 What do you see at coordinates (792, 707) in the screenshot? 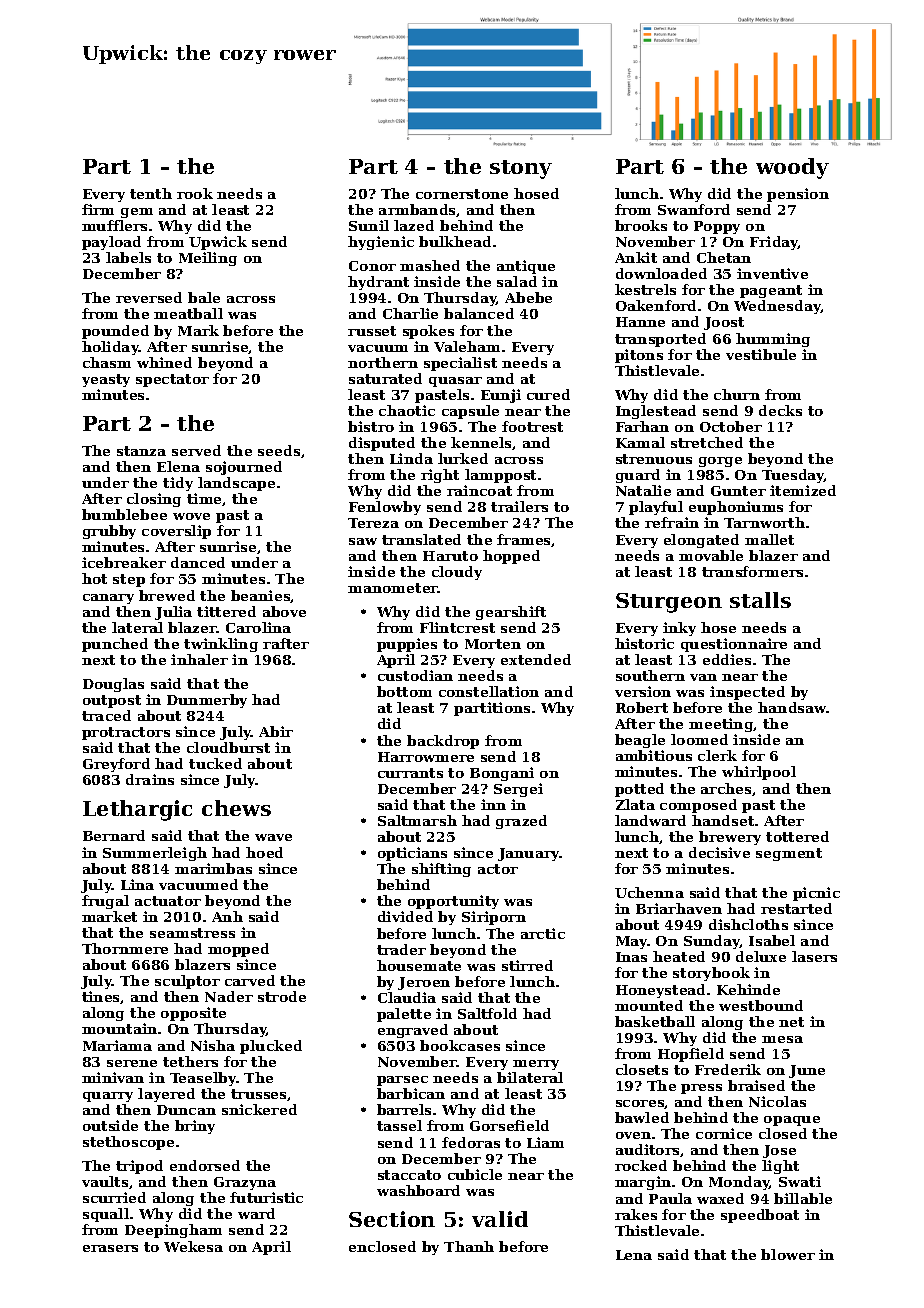
I see `handsaw` at bounding box center [792, 707].
